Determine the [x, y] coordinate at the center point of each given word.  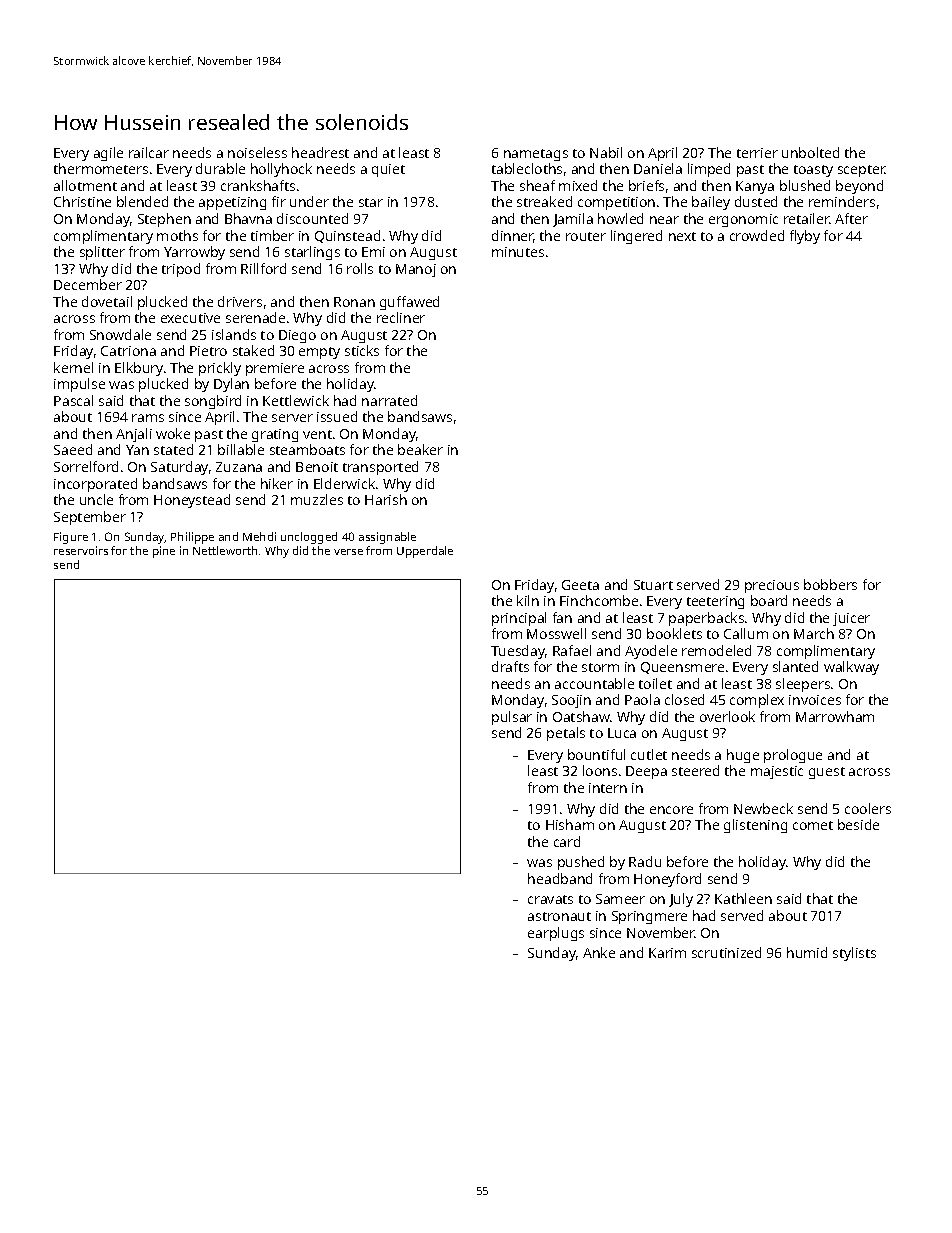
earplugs [556, 934]
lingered [636, 237]
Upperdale [425, 552]
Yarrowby [194, 253]
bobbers [830, 584]
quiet [388, 170]
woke [173, 433]
